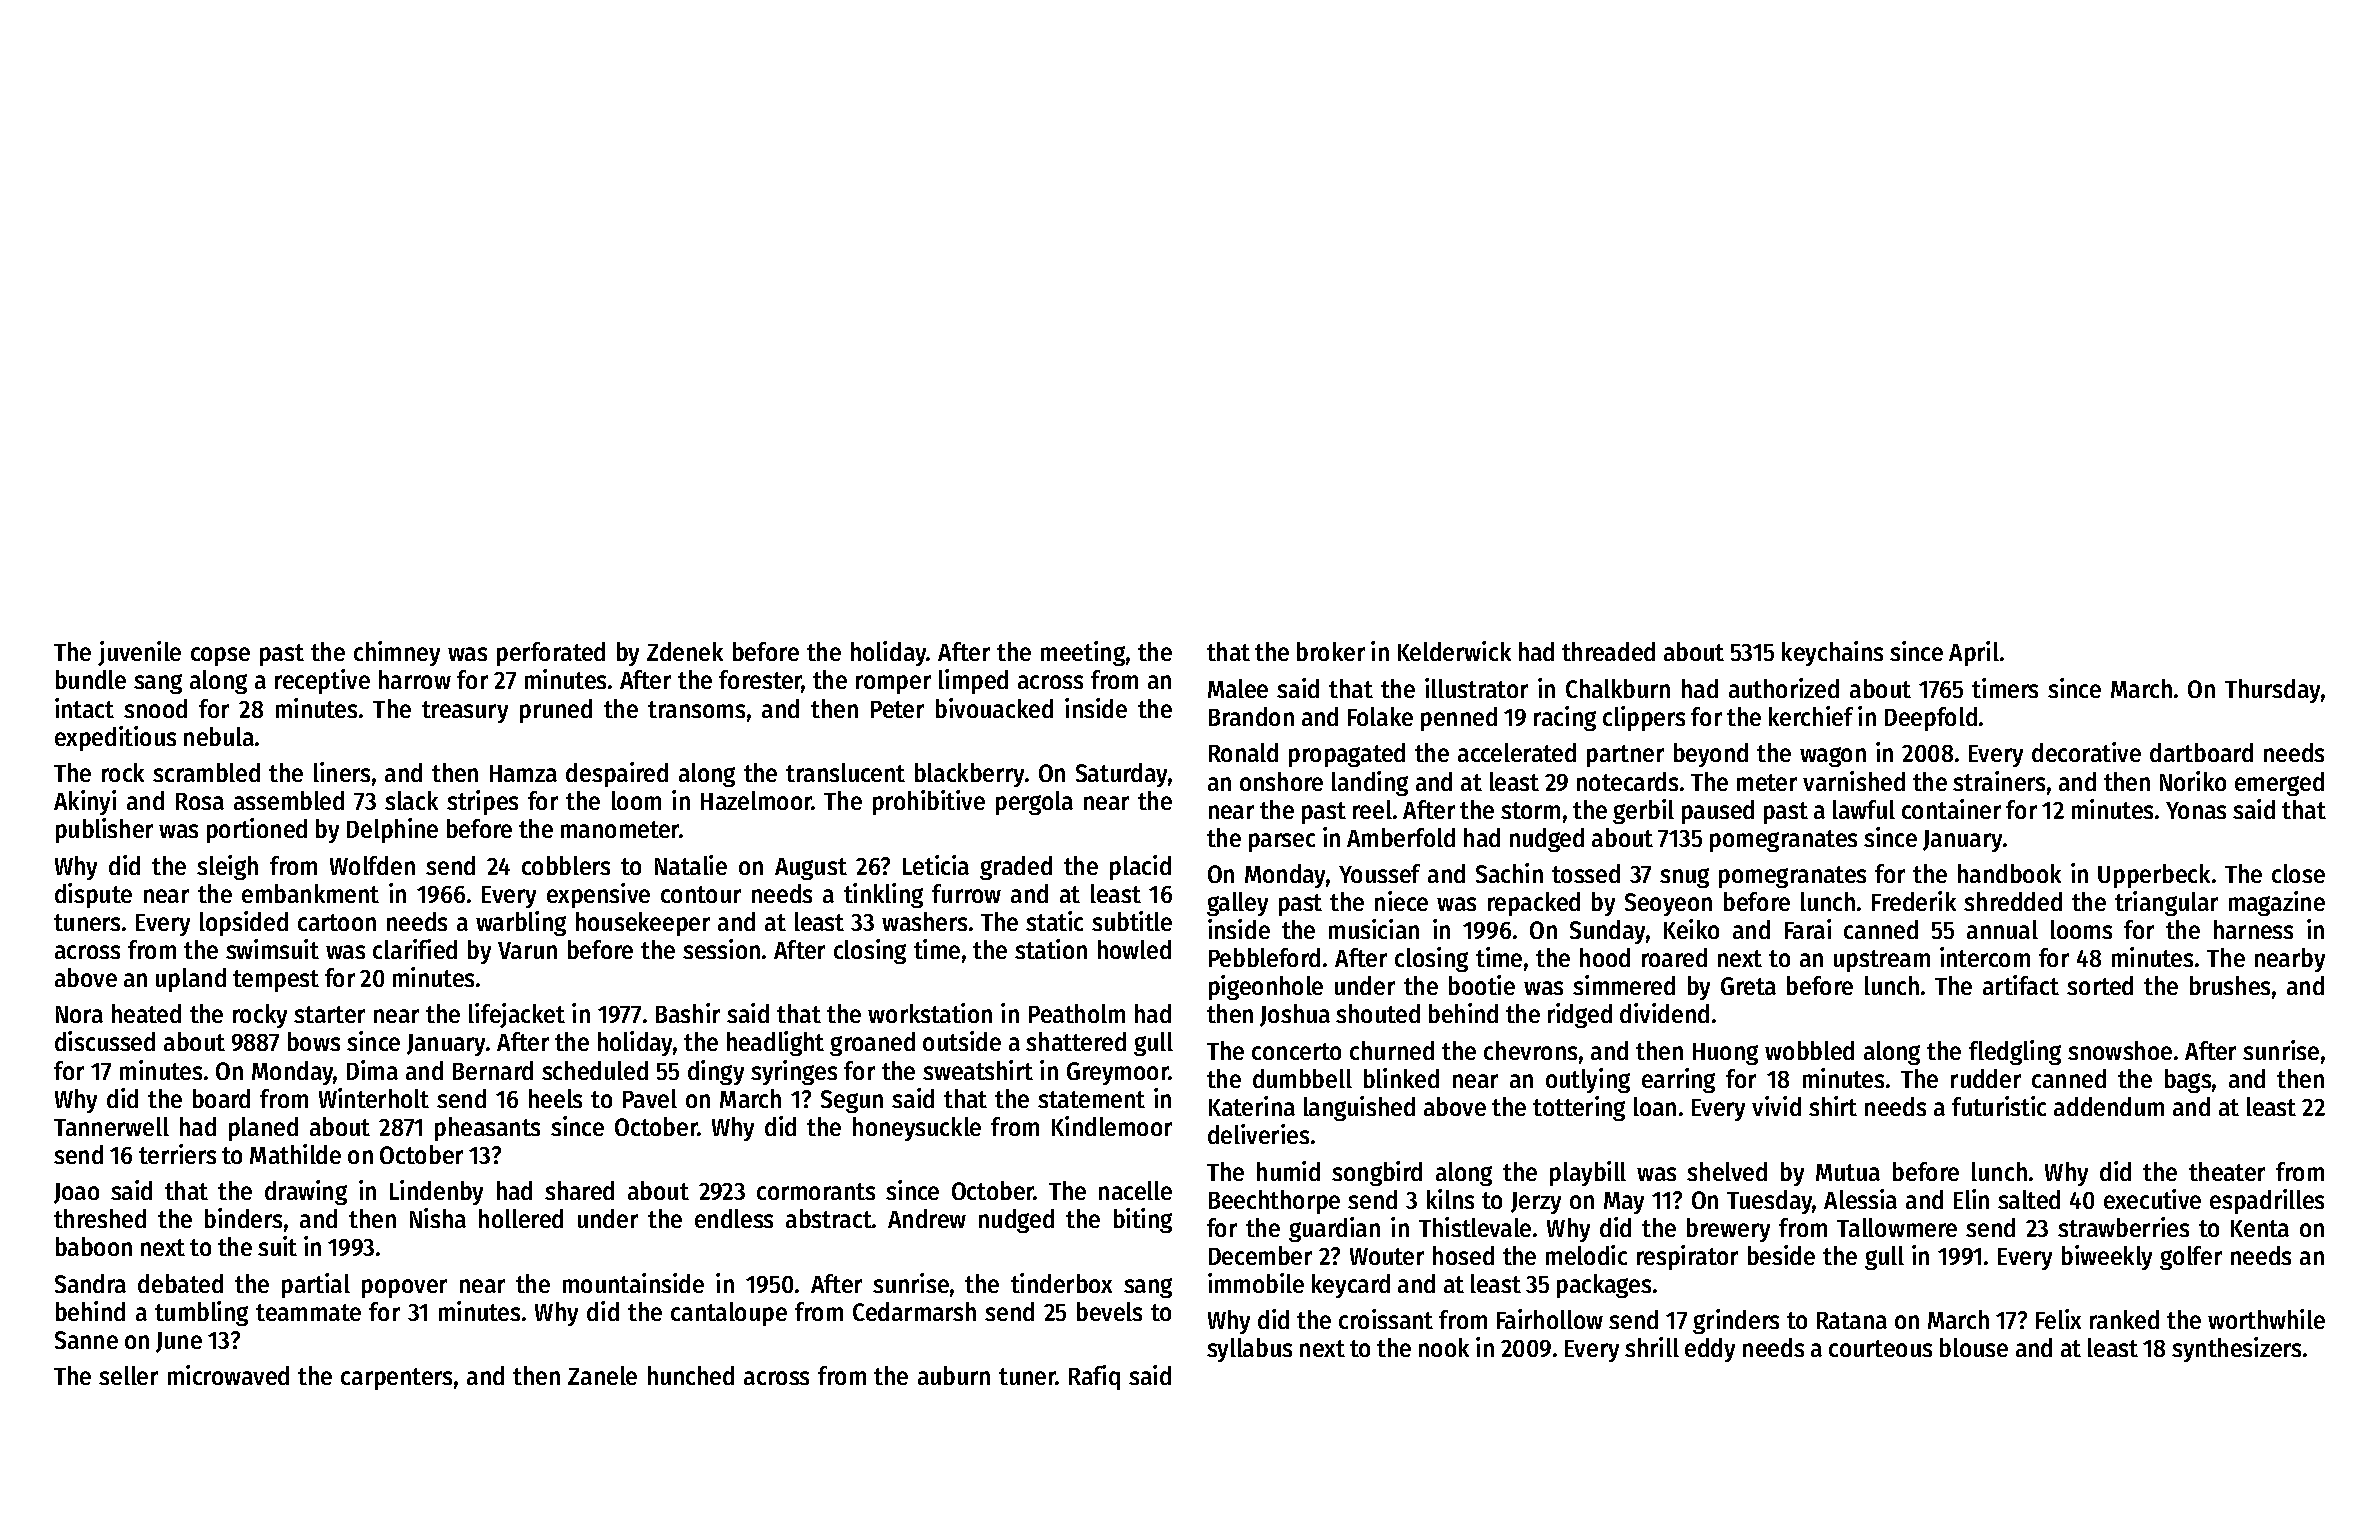  What do you see at coordinates (1380, 716) in the screenshot?
I see `Folake` at bounding box center [1380, 716].
